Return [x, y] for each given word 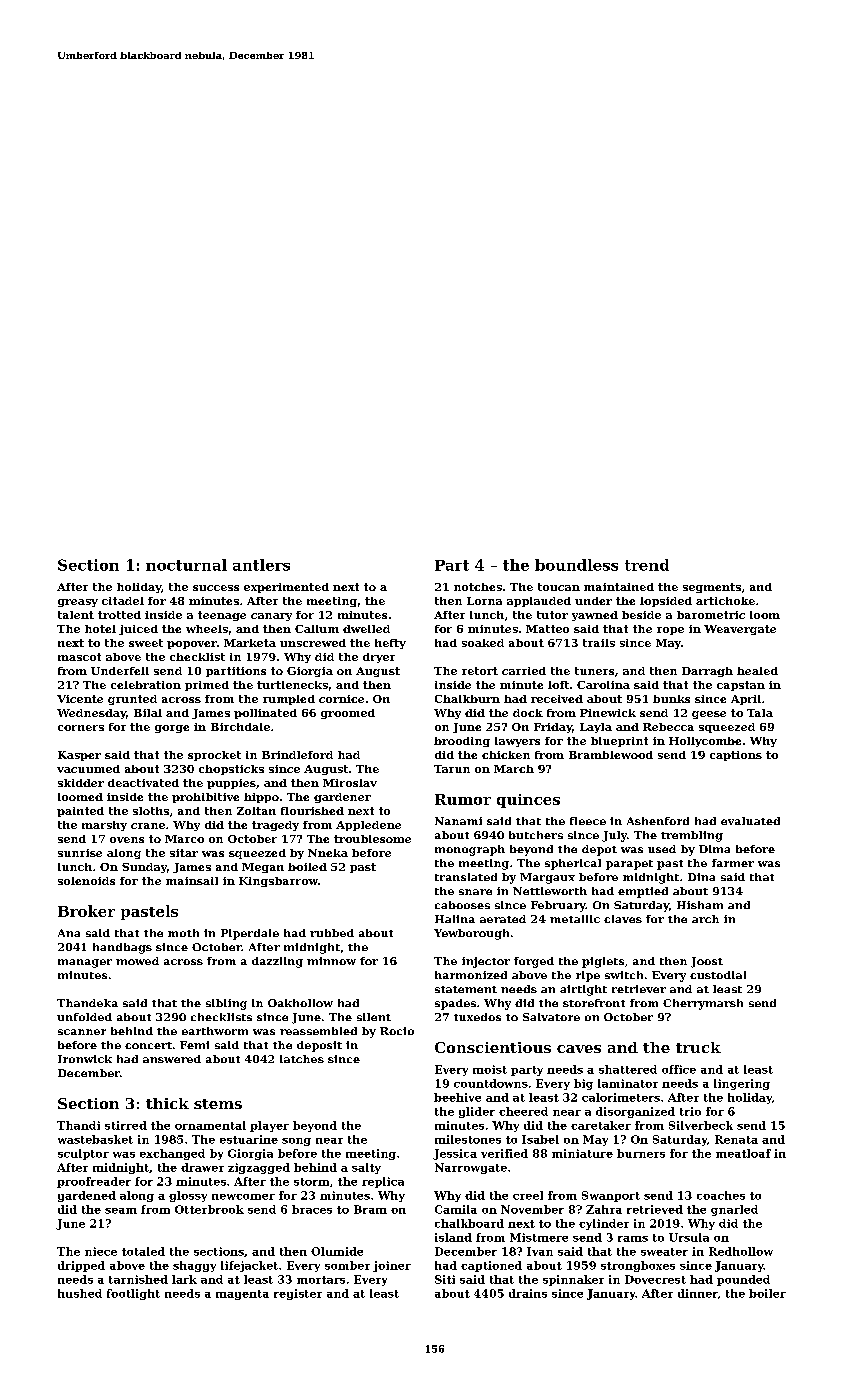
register [298, 1294]
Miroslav [350, 783]
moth [183, 933]
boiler [767, 1293]
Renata [736, 1139]
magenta [242, 1295]
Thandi [78, 1125]
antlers [261, 565]
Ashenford [658, 821]
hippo [261, 798]
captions [736, 756]
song [296, 1142]
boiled [307, 867]
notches [478, 587]
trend [647, 565]
